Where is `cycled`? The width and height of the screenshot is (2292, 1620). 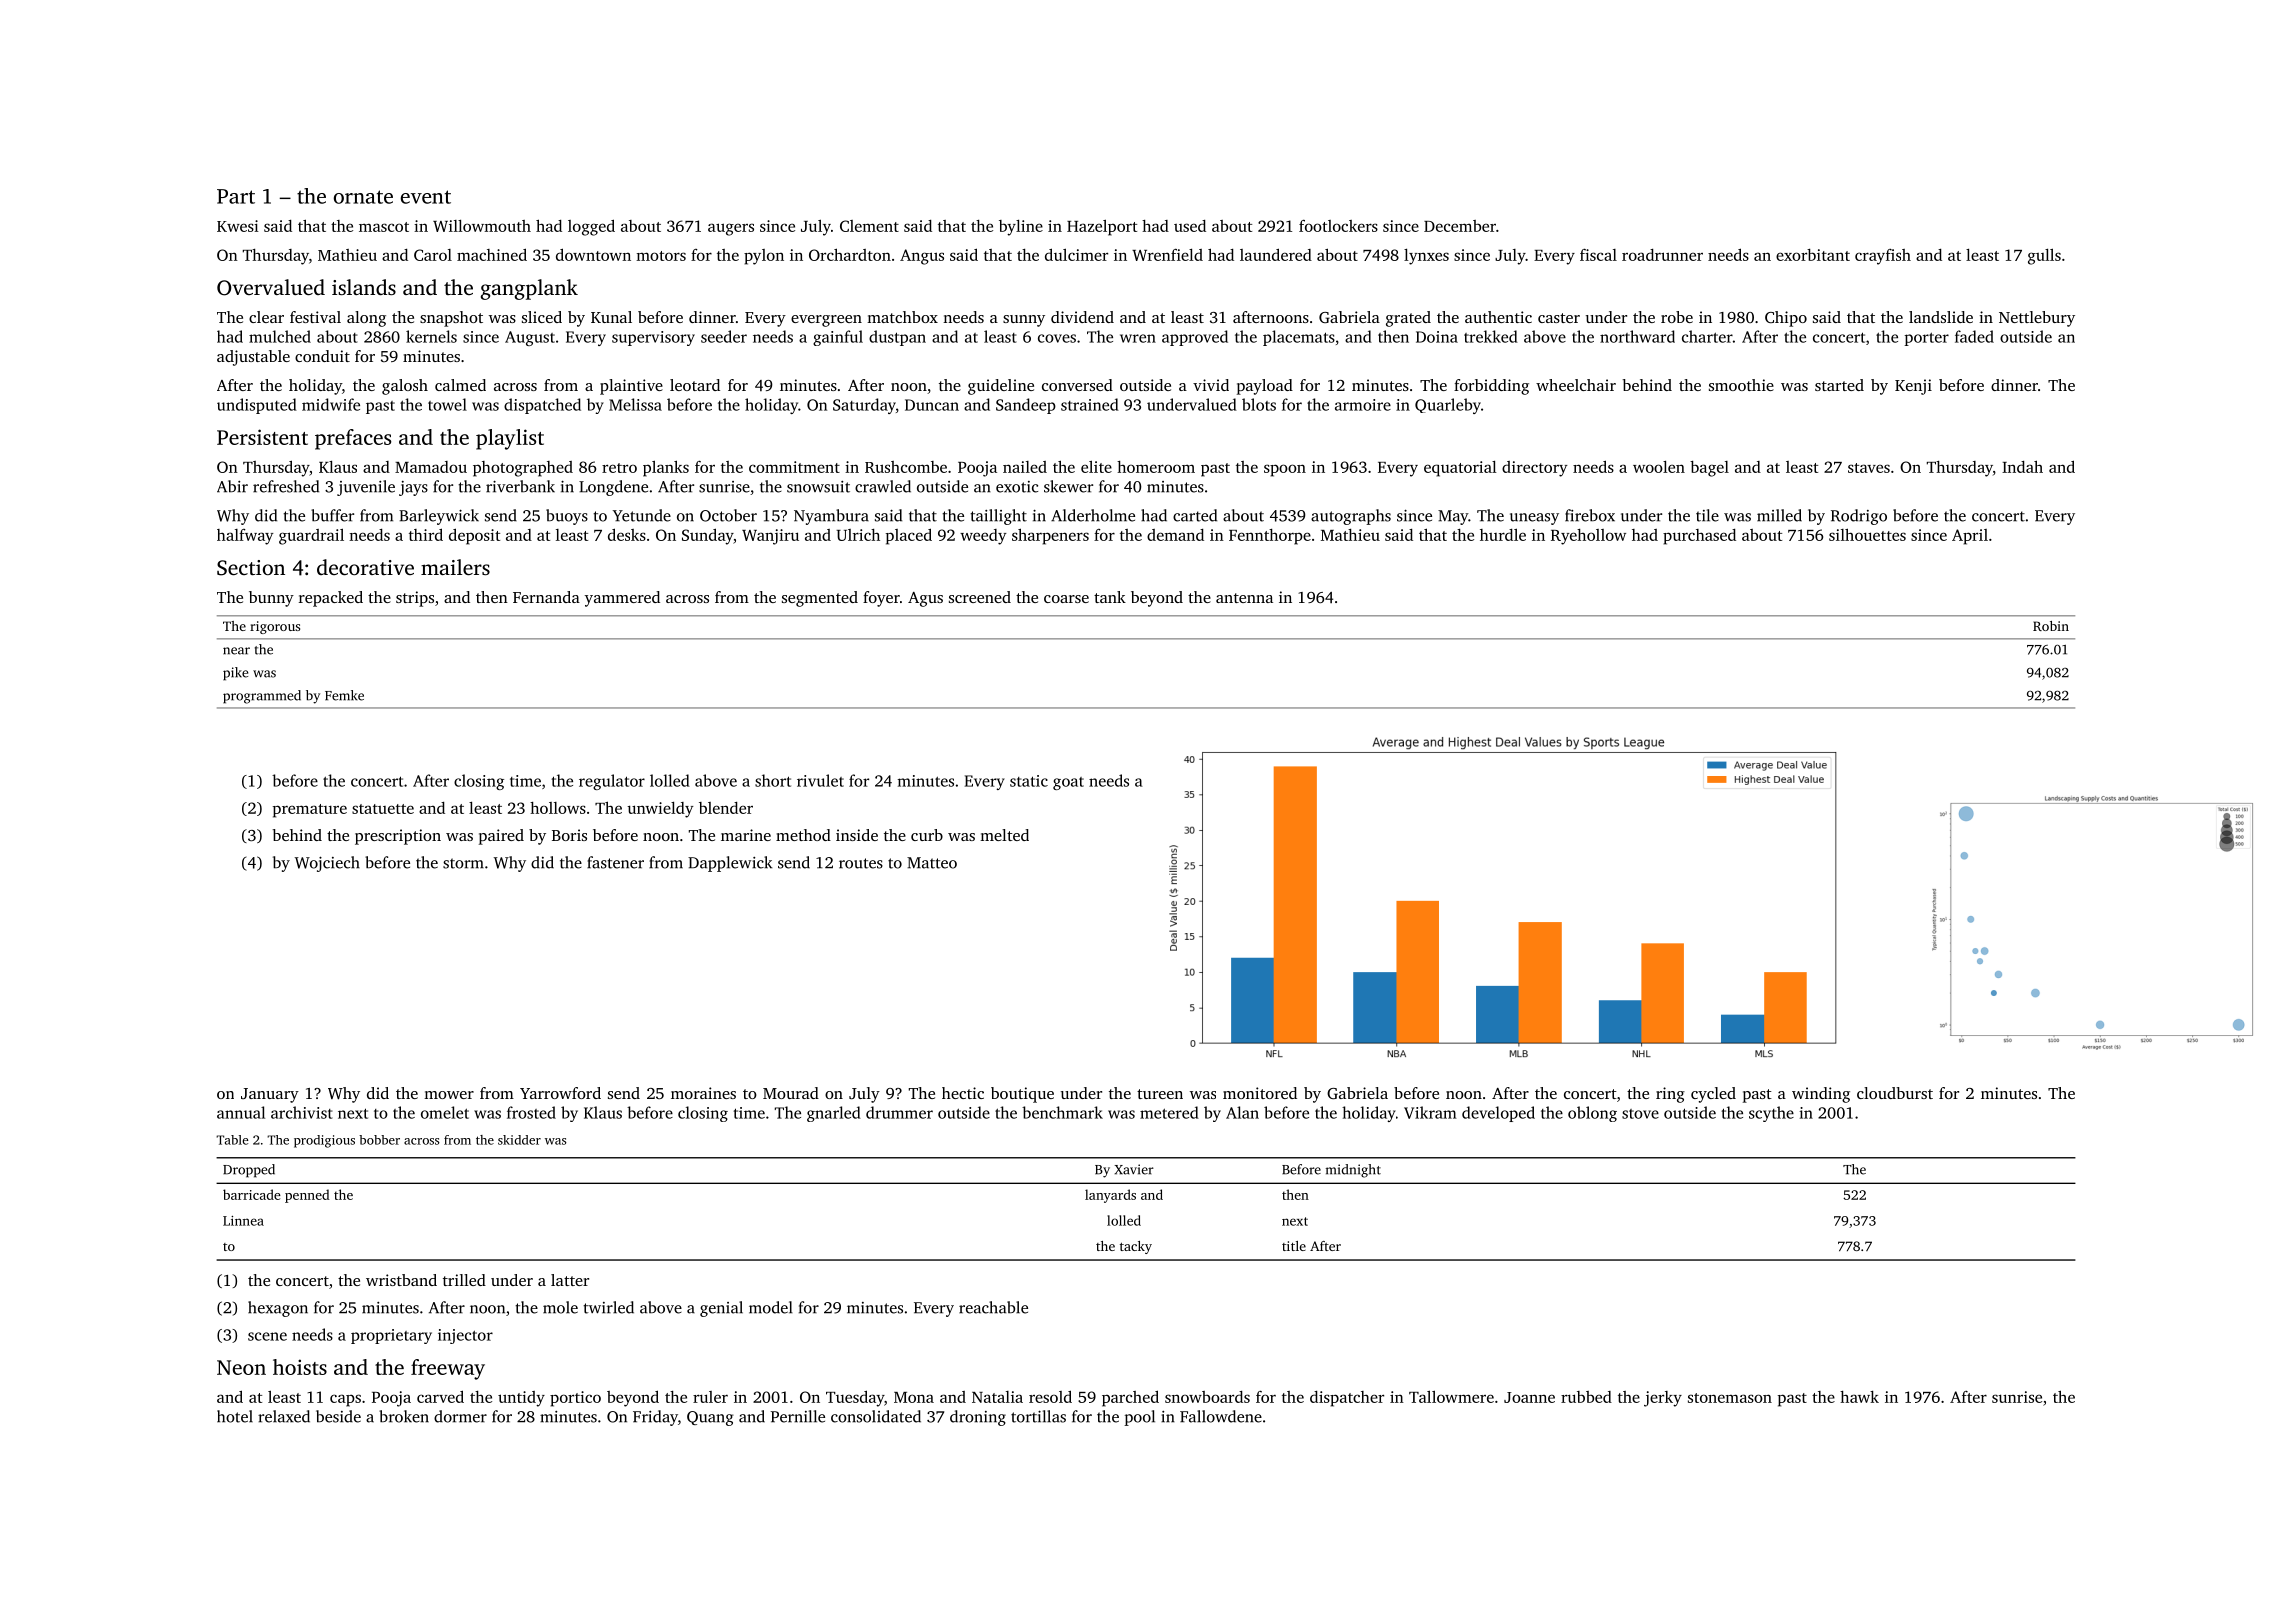
cycled is located at coordinates (1713, 1095).
